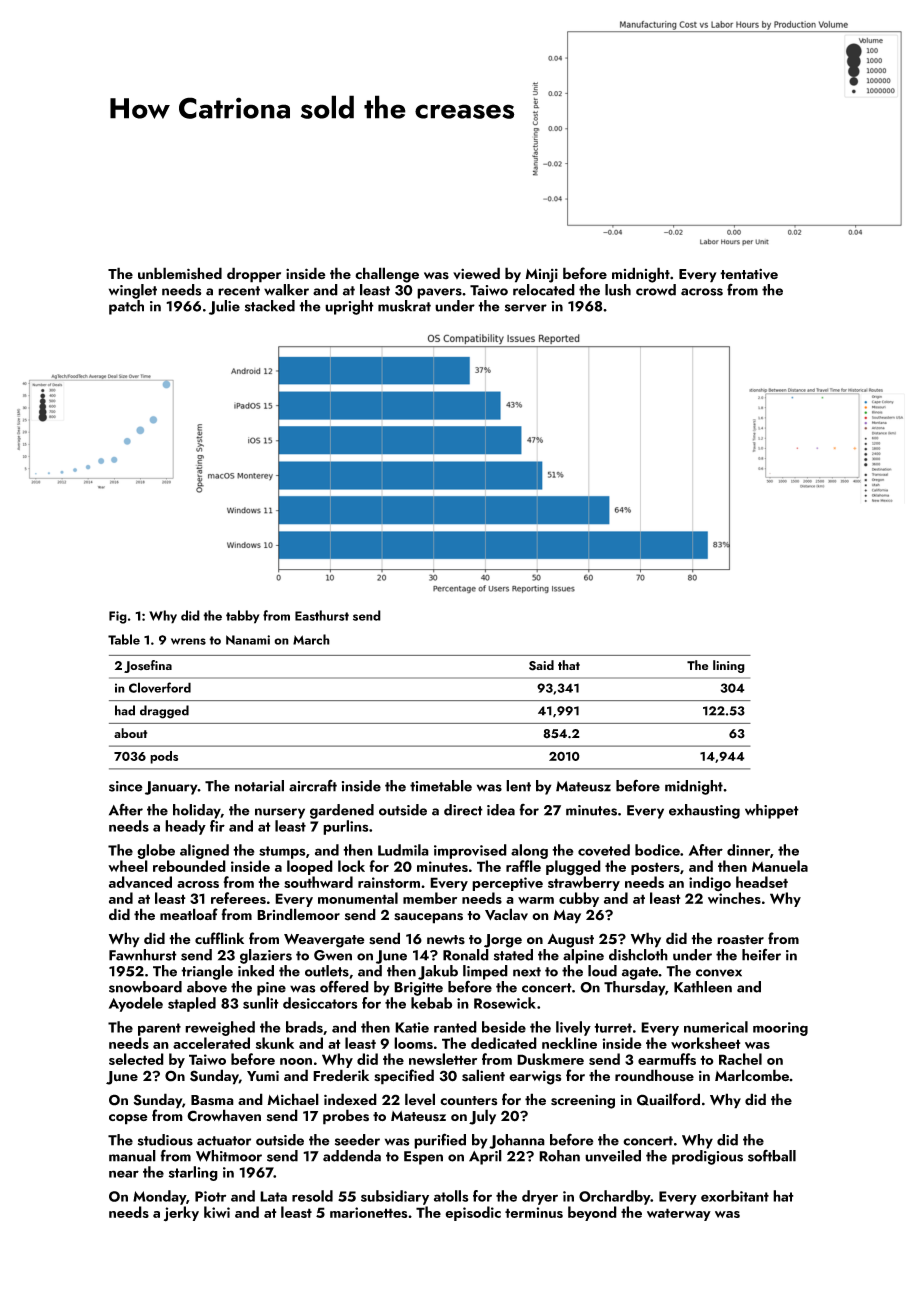  I want to click on unblemished, so click(180, 273).
